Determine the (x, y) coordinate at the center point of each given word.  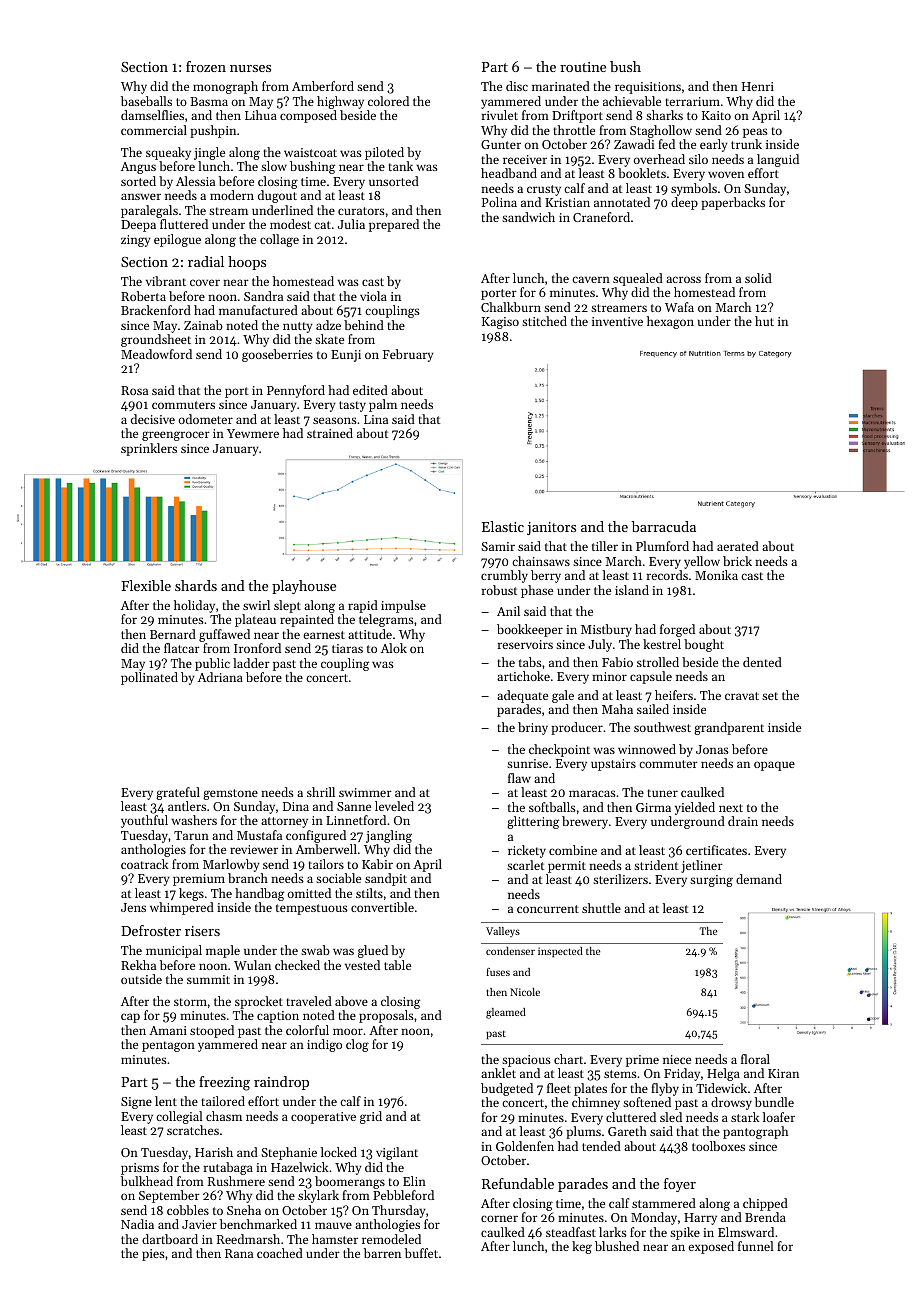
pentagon (168, 1046)
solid (758, 278)
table (397, 965)
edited (370, 390)
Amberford (323, 86)
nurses (250, 68)
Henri (758, 86)
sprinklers (149, 449)
